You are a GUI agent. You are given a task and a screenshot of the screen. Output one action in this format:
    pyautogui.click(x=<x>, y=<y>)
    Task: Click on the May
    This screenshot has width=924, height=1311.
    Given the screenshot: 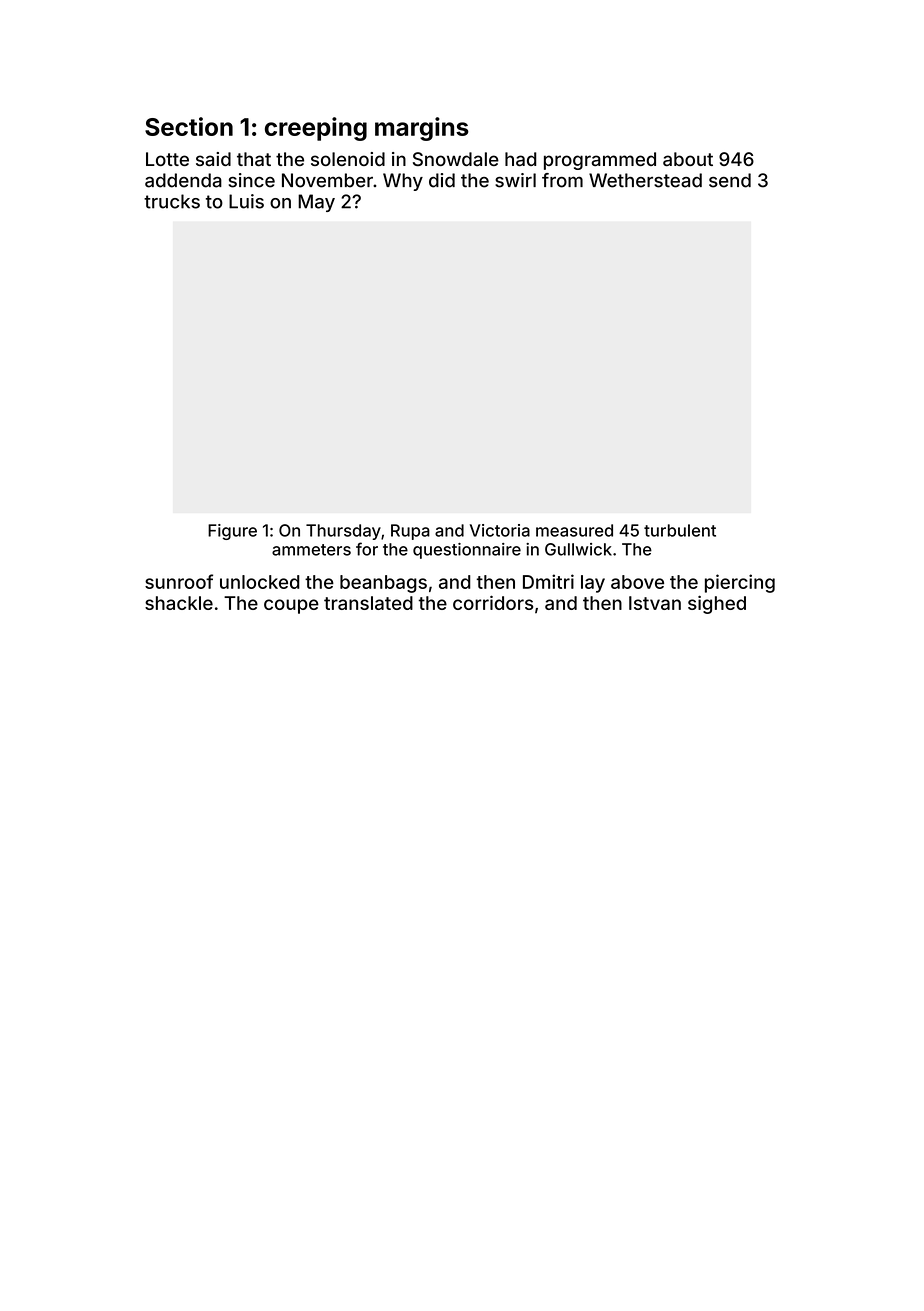 What is the action you would take?
    pyautogui.click(x=316, y=203)
